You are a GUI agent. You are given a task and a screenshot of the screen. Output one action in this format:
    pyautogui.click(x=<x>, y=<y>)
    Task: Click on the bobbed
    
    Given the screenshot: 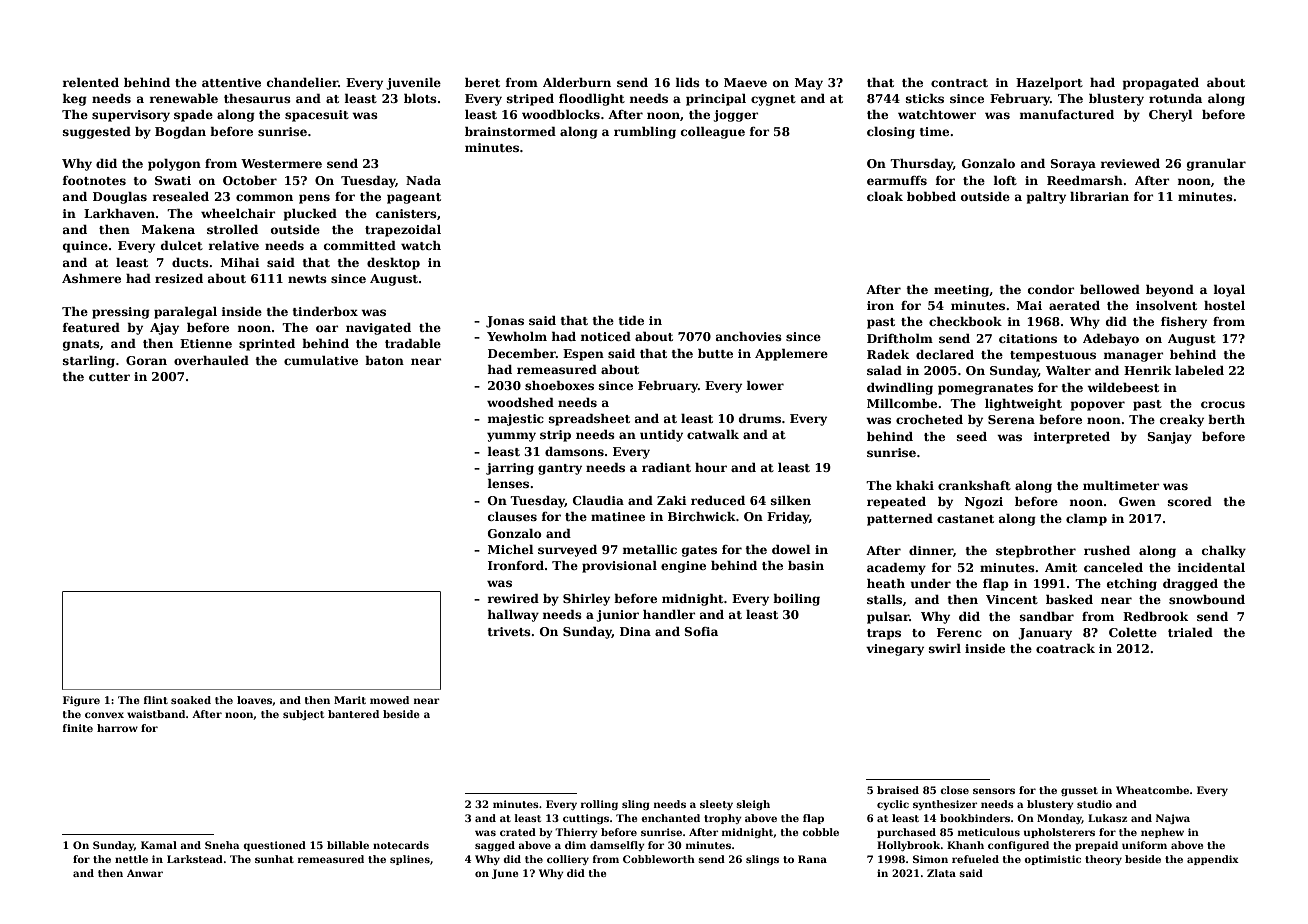 What is the action you would take?
    pyautogui.click(x=931, y=196)
